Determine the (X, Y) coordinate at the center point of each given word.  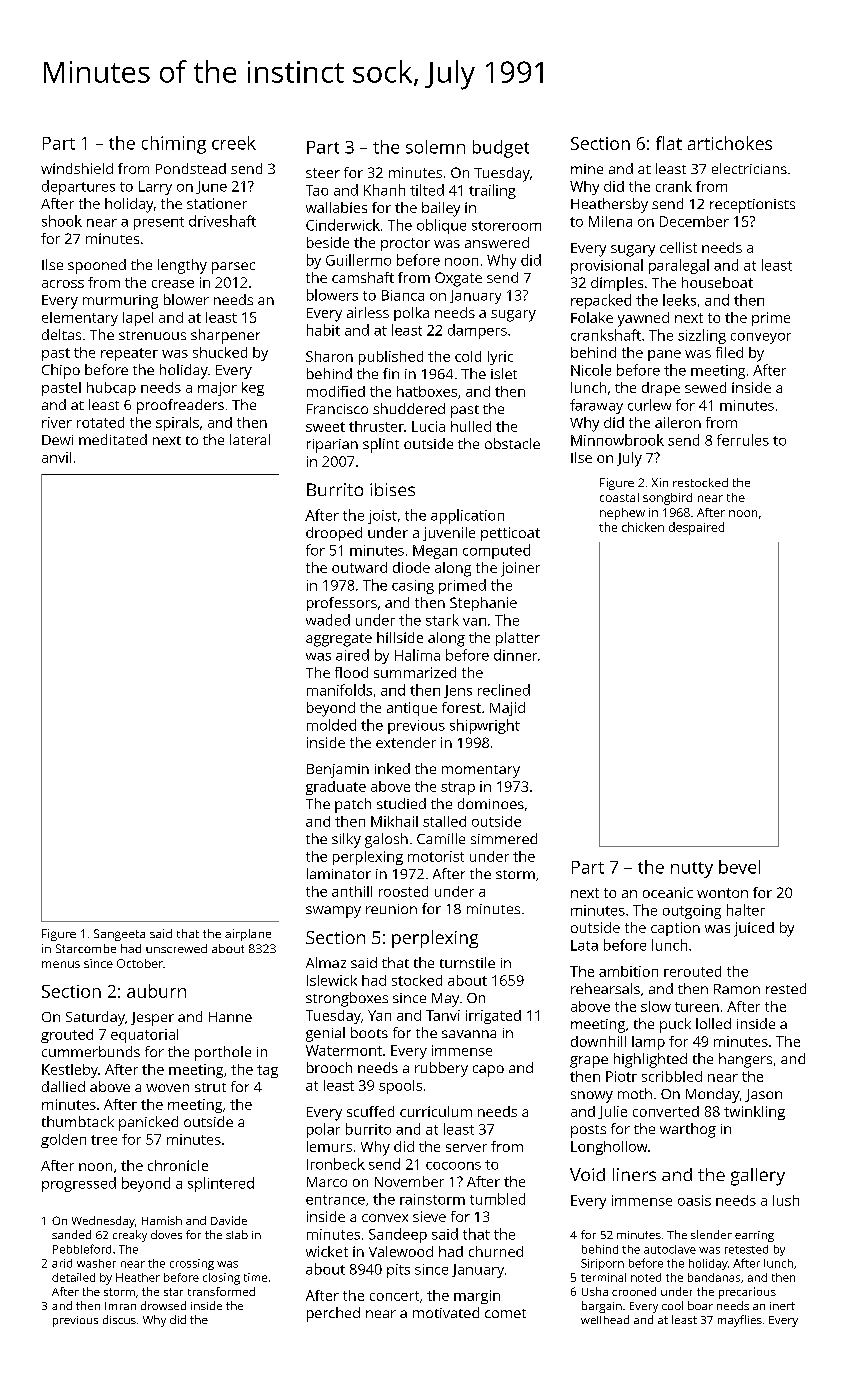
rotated (100, 422)
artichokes (730, 143)
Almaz (326, 962)
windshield (77, 168)
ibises (392, 489)
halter (746, 910)
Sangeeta (119, 935)
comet (505, 1313)
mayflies (740, 1321)
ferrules (743, 440)
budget (501, 149)
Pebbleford (82, 1249)
